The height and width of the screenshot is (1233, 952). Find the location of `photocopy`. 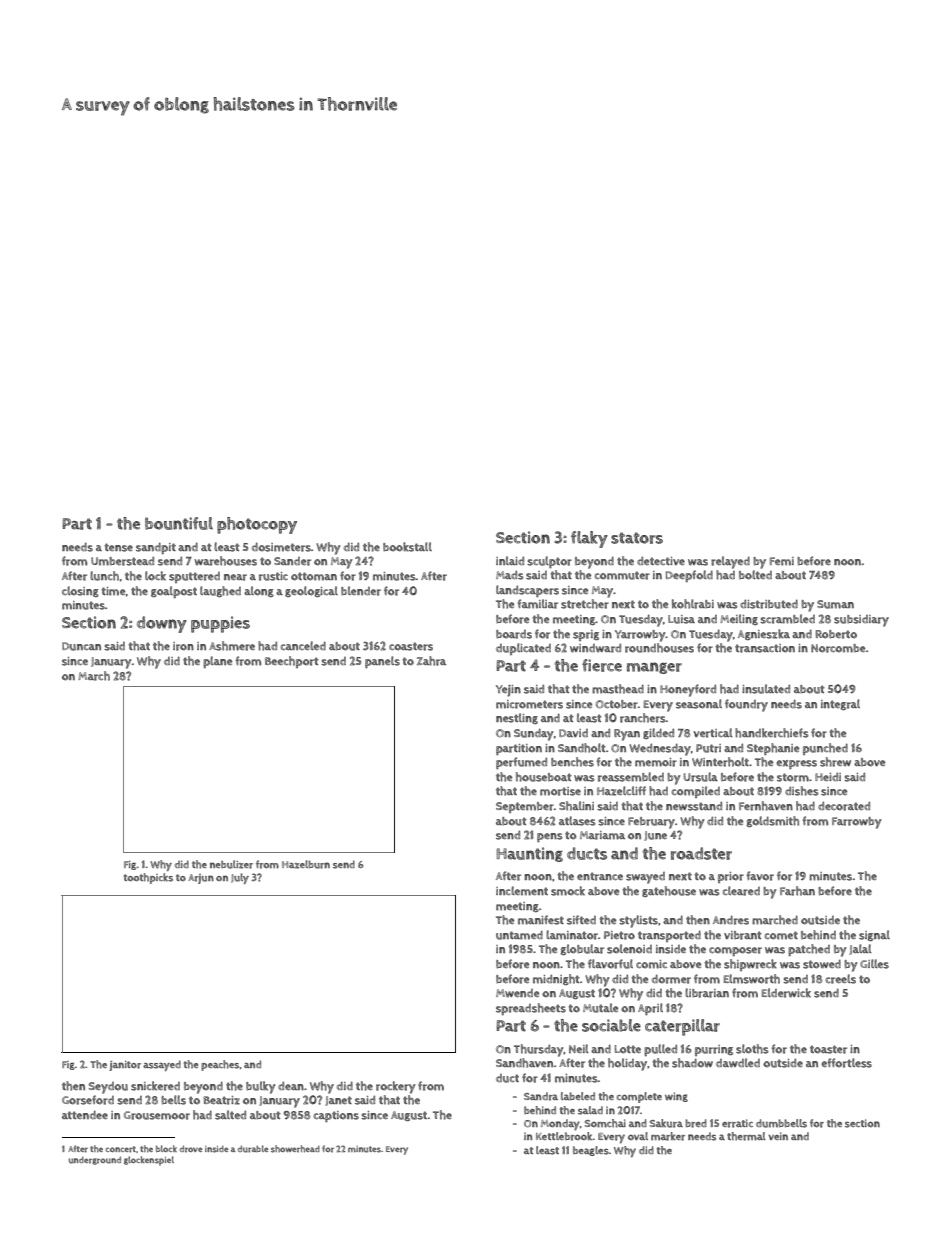

photocopy is located at coordinates (257, 525).
